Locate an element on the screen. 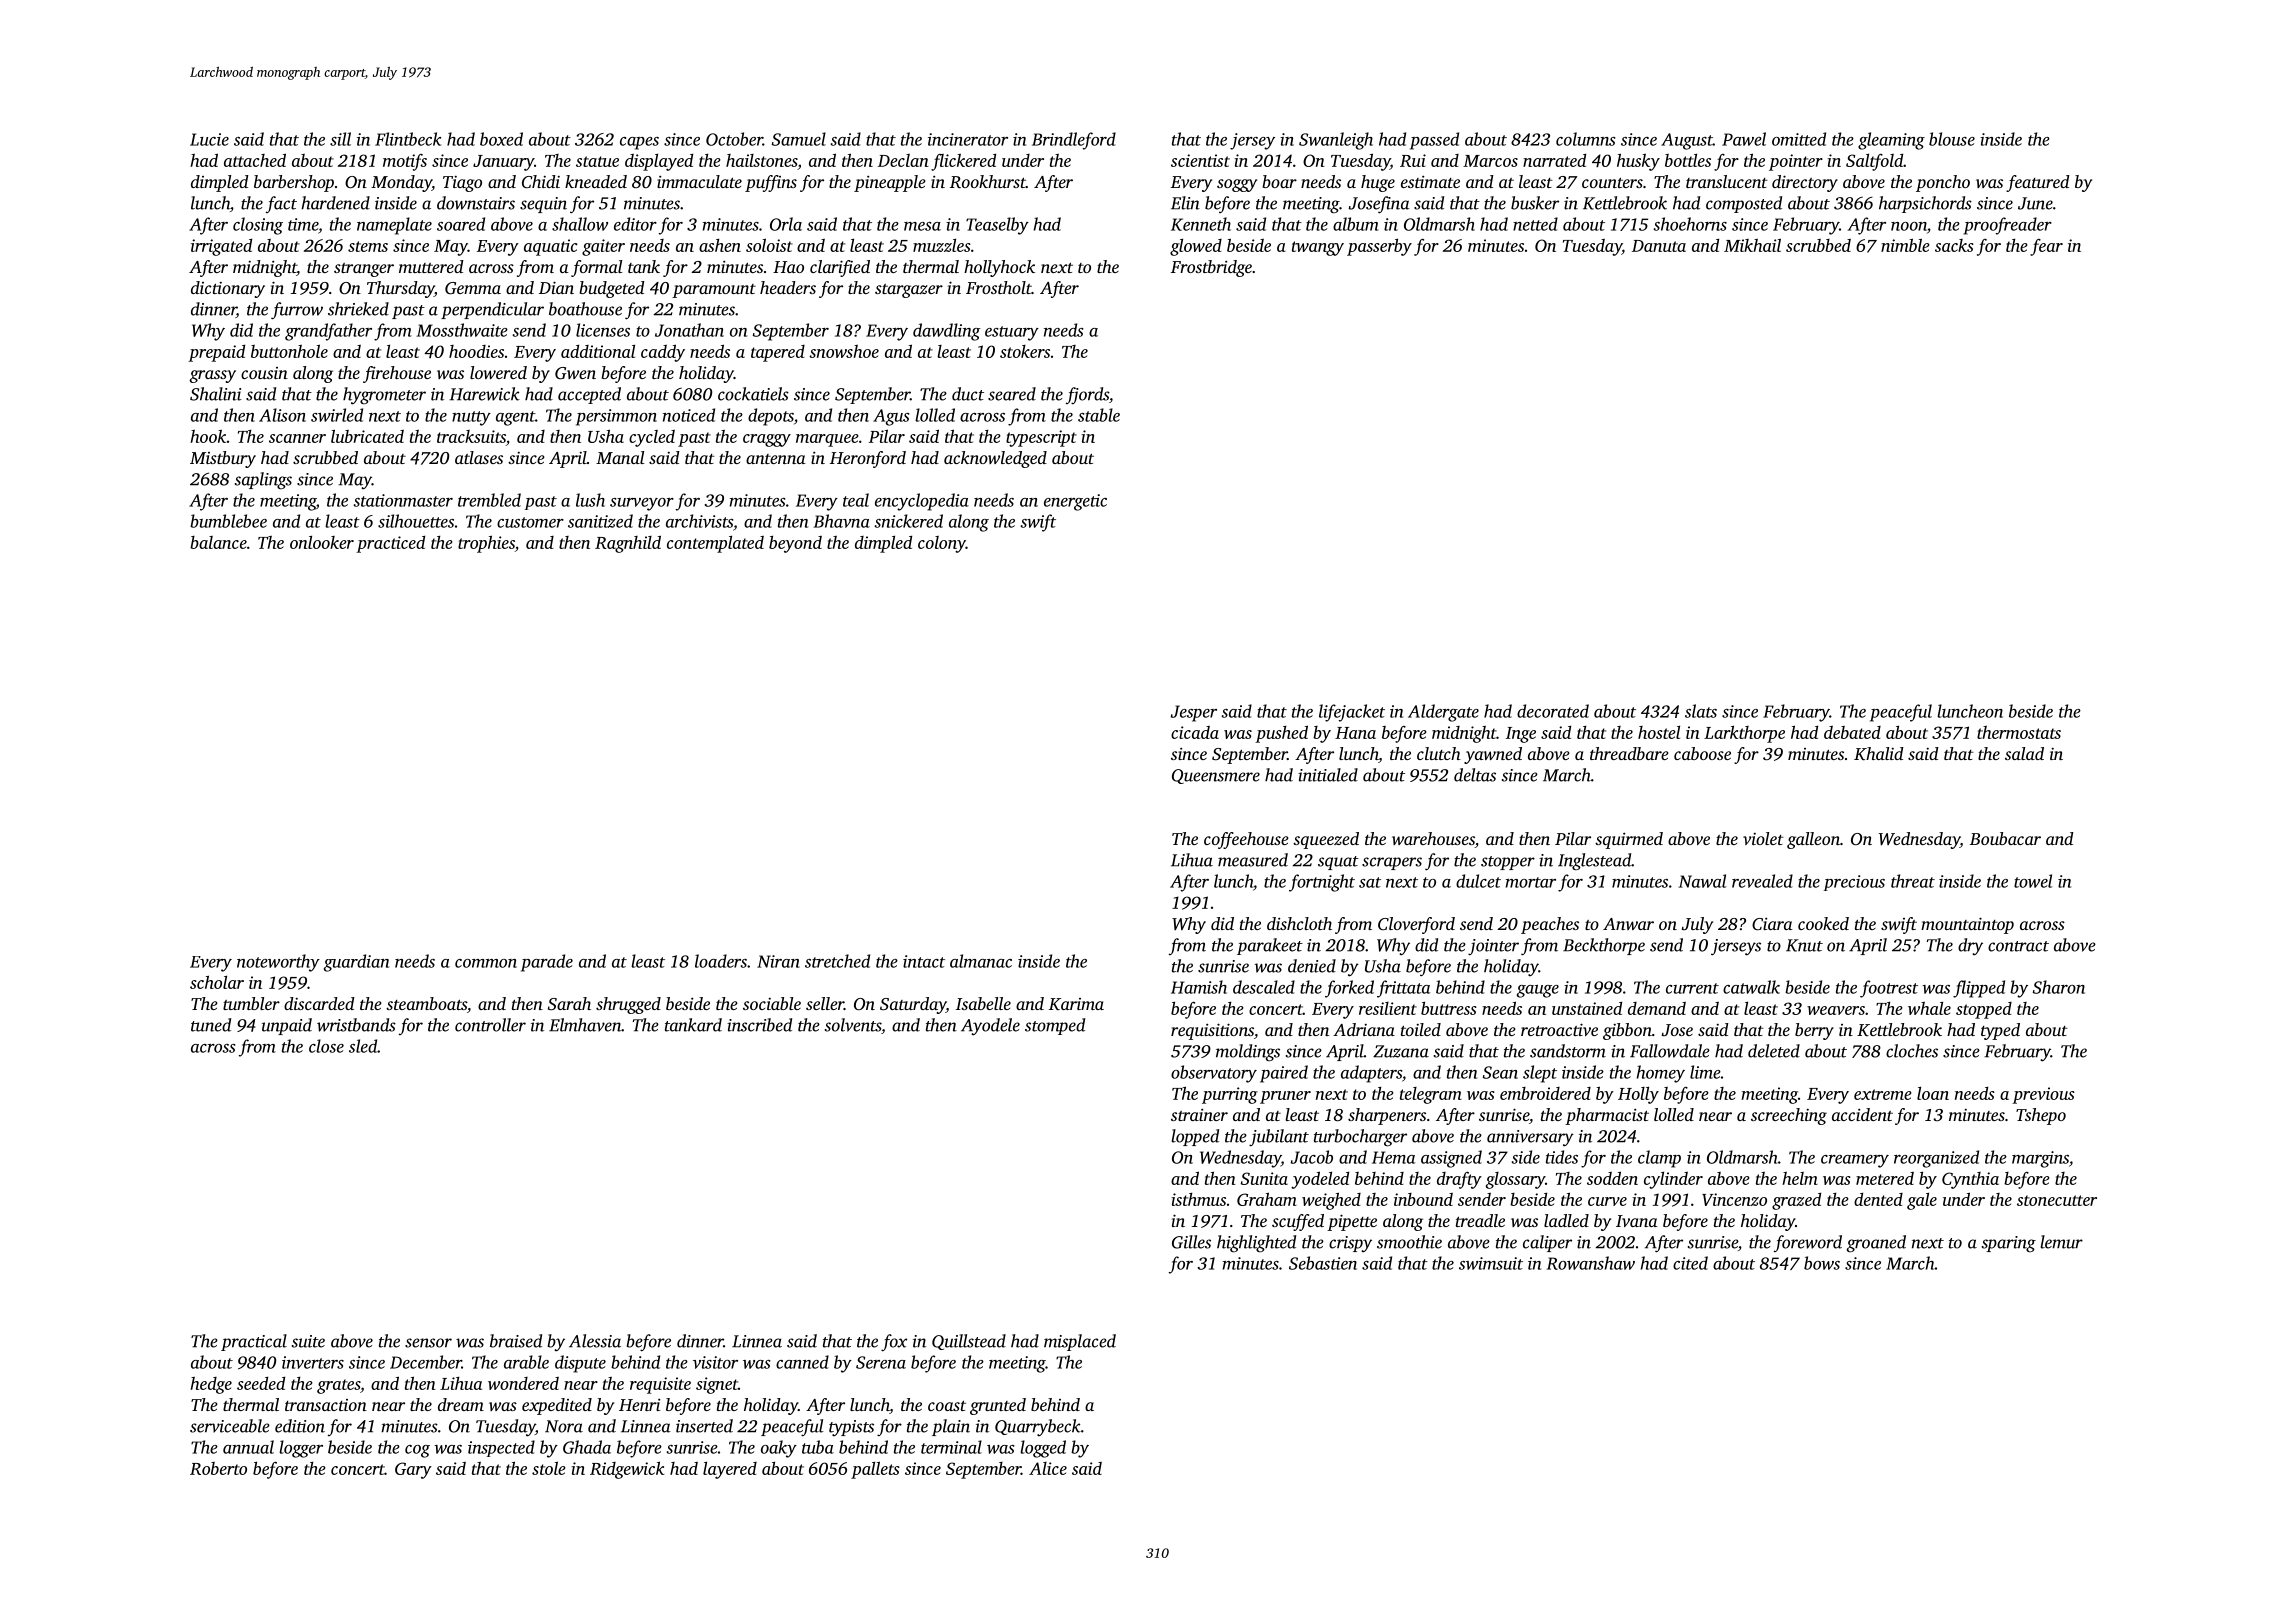 The width and height of the screenshot is (2292, 1620). thermostats is located at coordinates (2019, 732).
